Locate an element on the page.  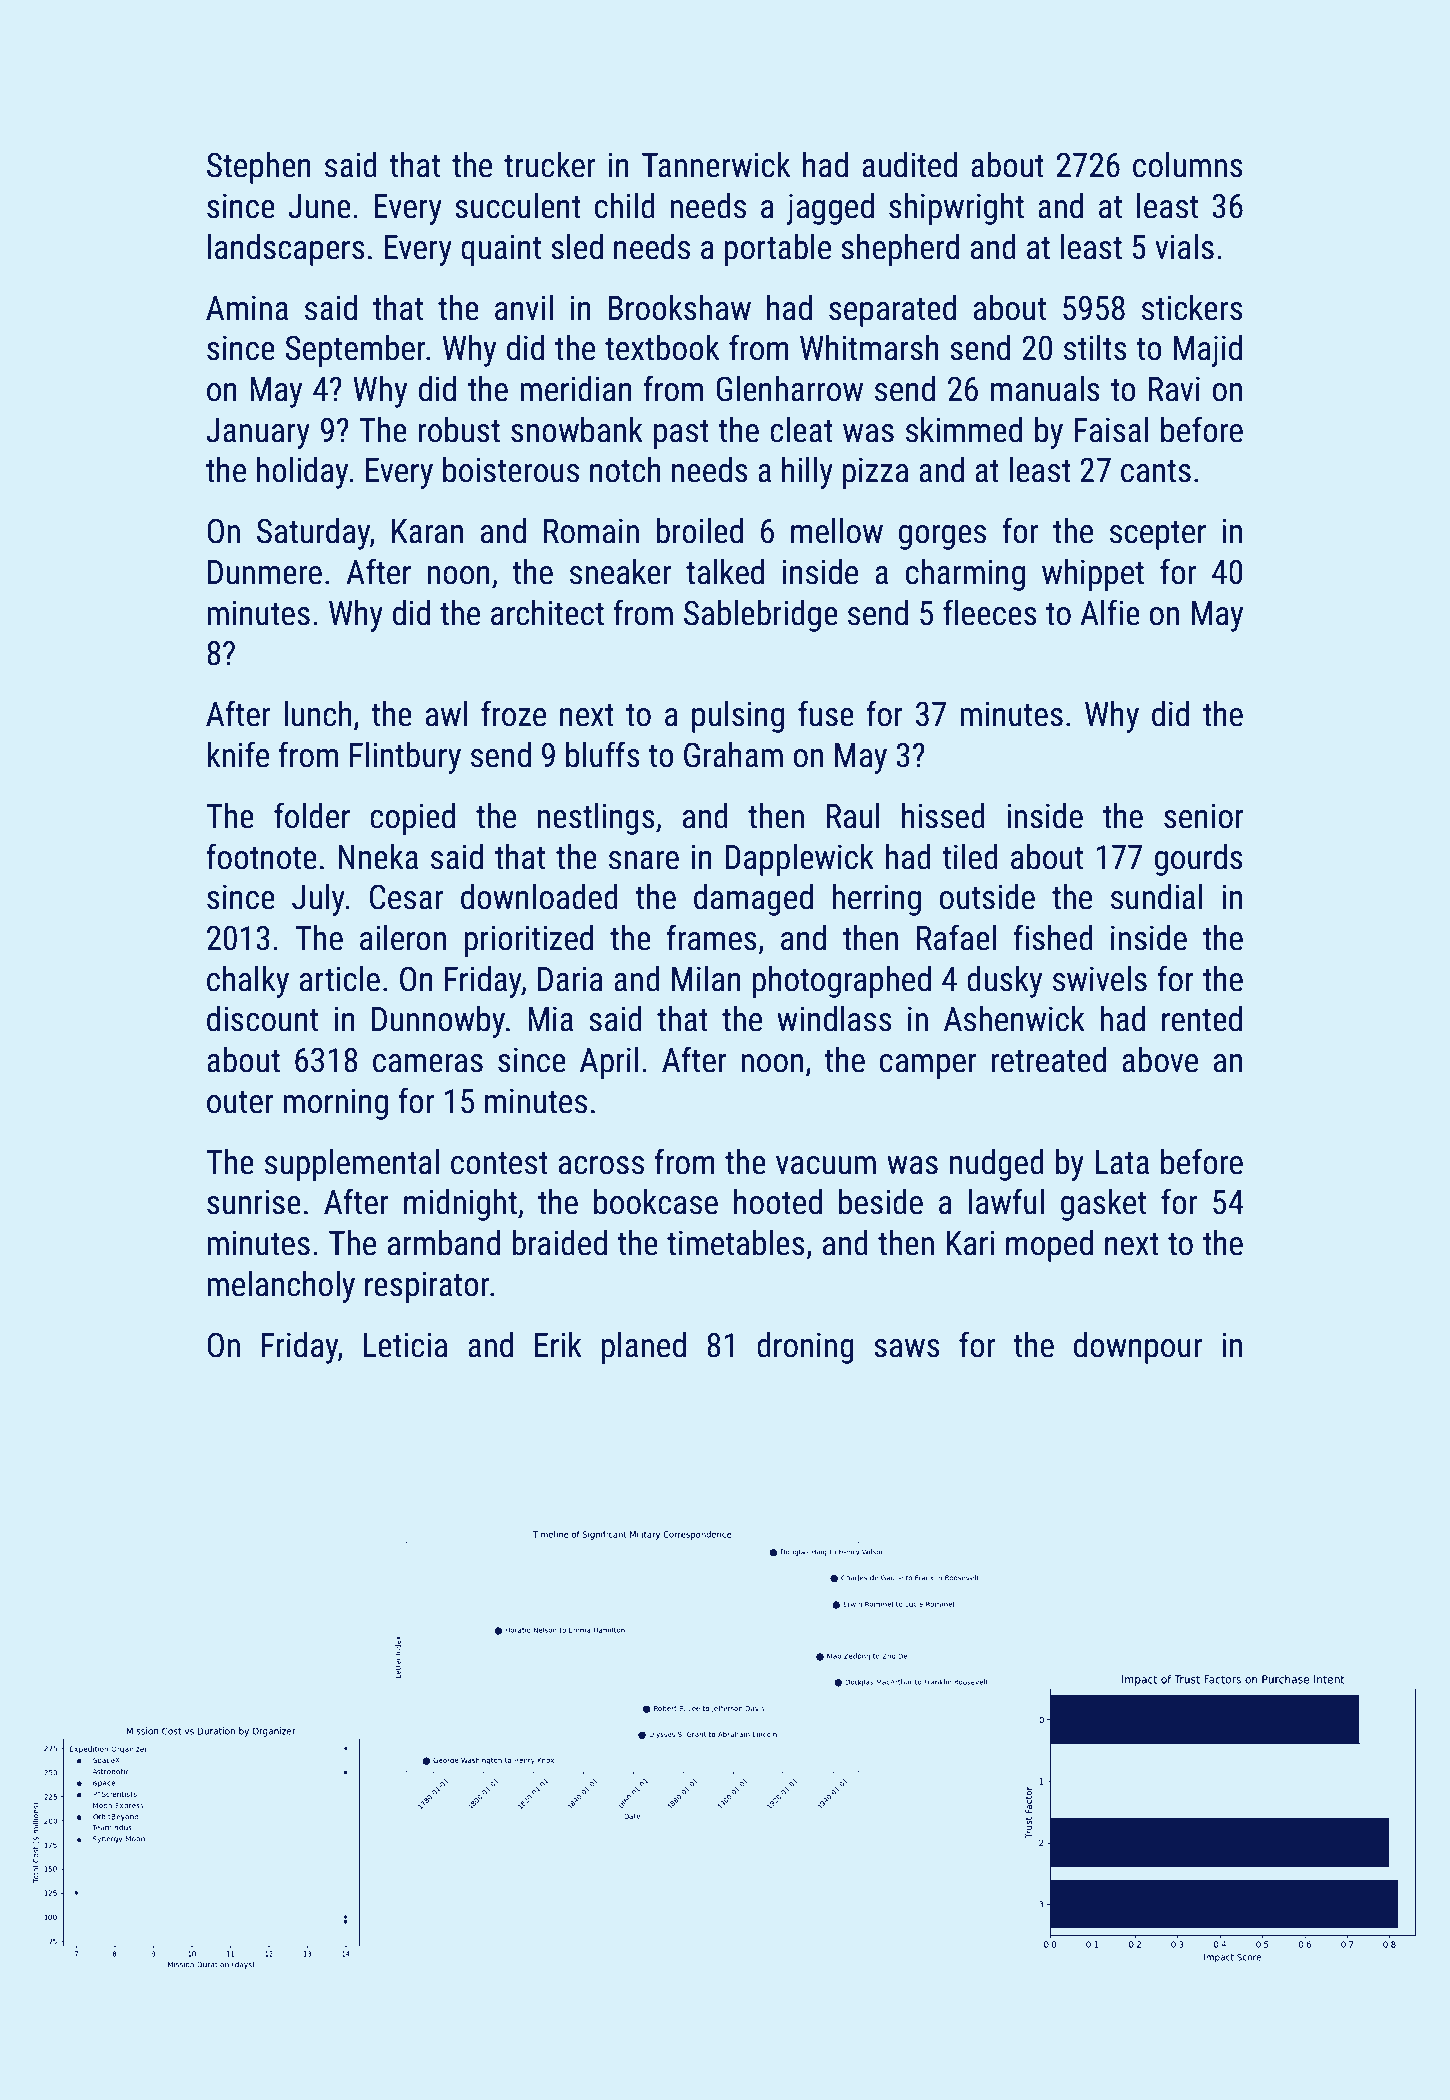
braided is located at coordinates (559, 1243).
